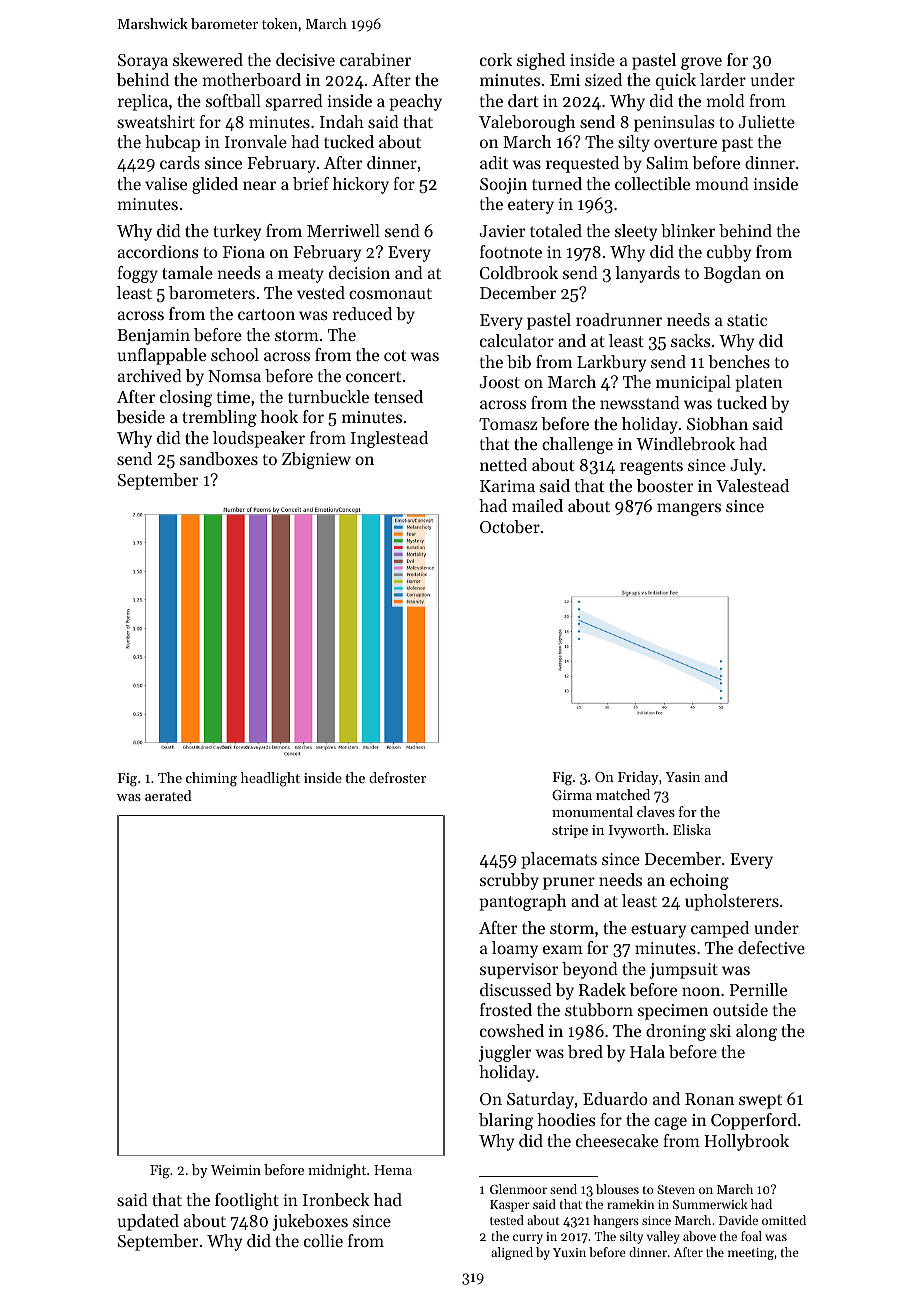 The width and height of the page is (924, 1308). What do you see at coordinates (732, 902) in the page?
I see `upholsterers` at bounding box center [732, 902].
